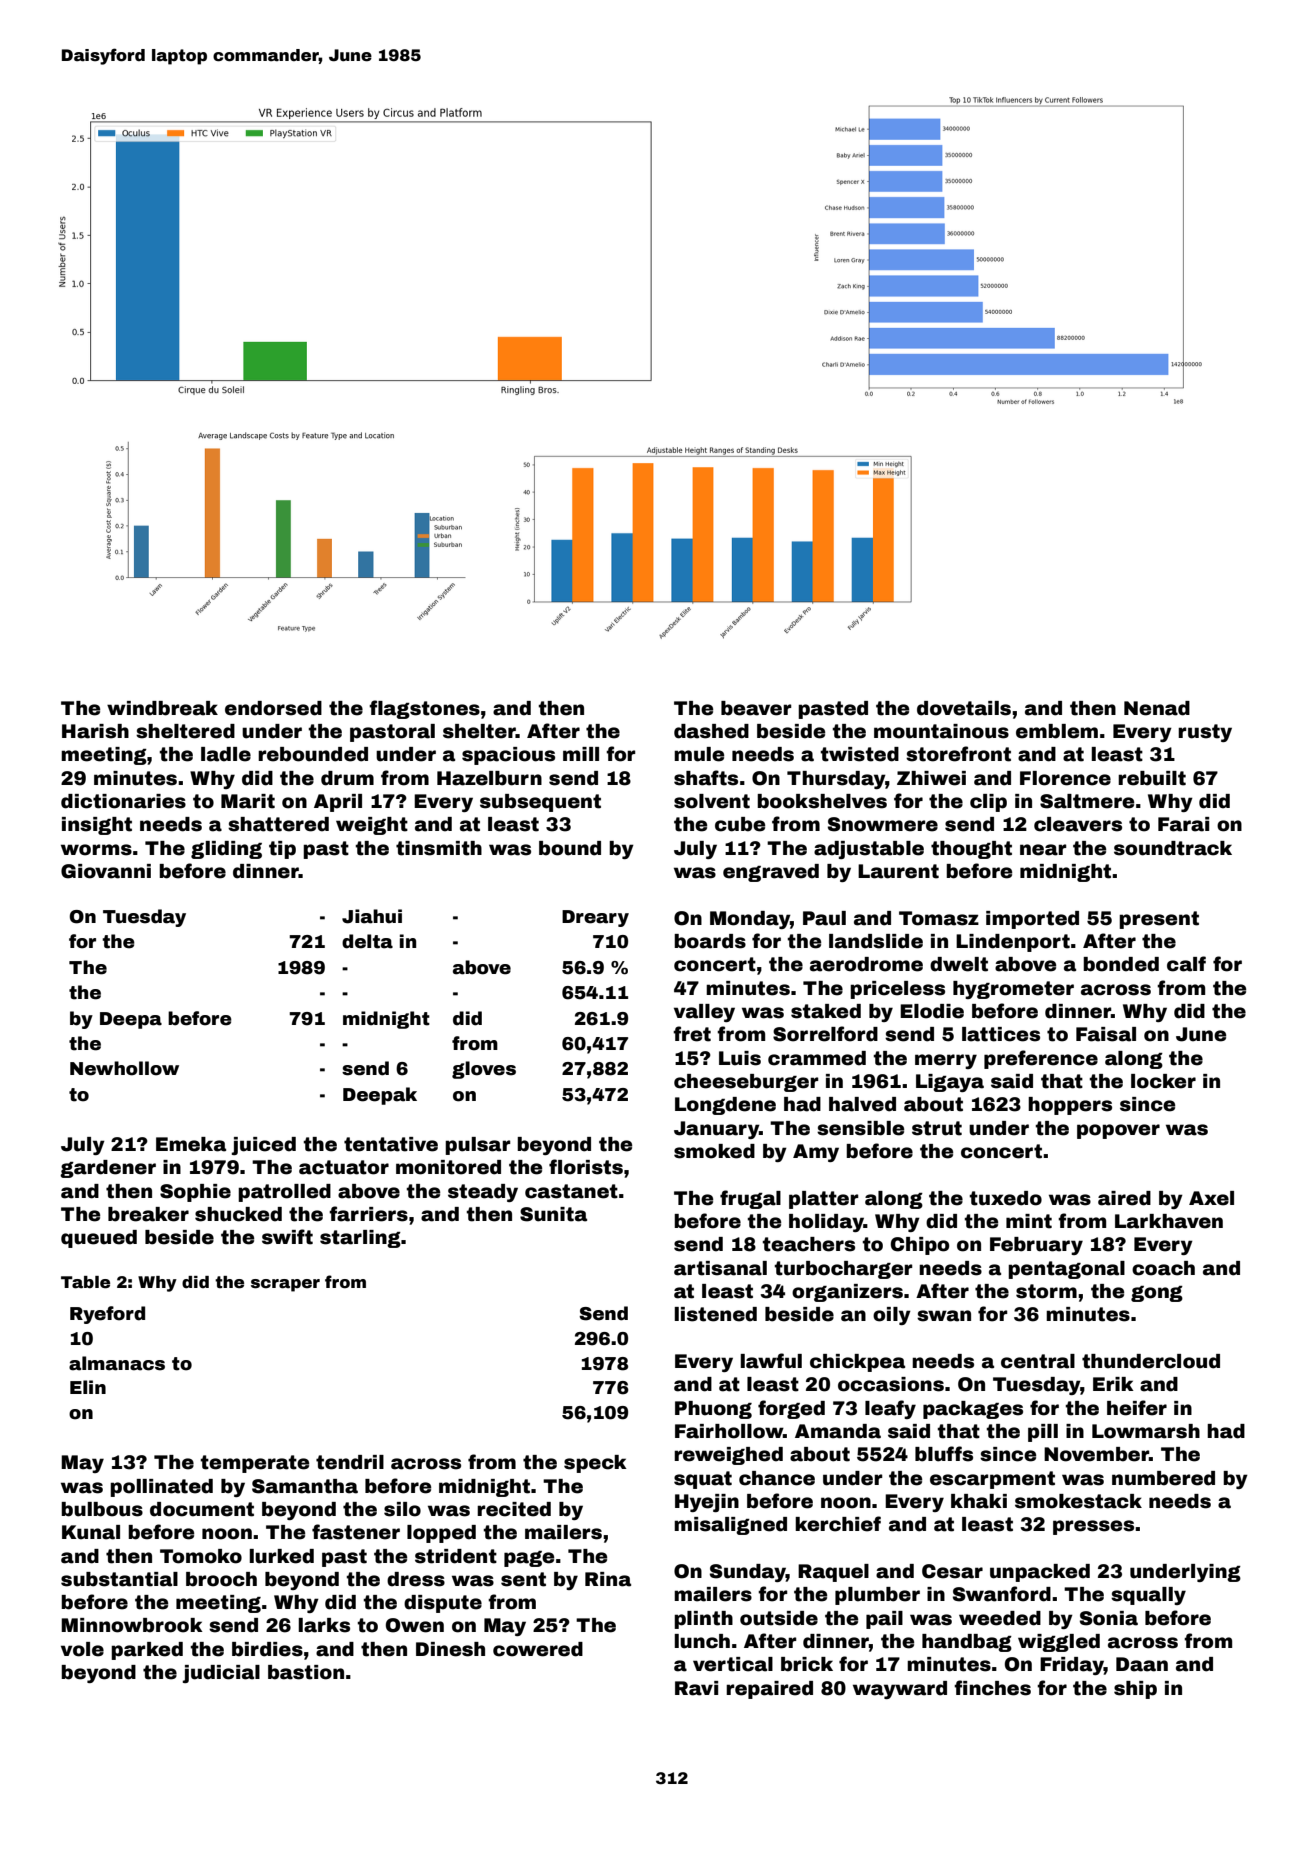 This document has height=1855, width=1311. I want to click on bastion, so click(306, 1672).
